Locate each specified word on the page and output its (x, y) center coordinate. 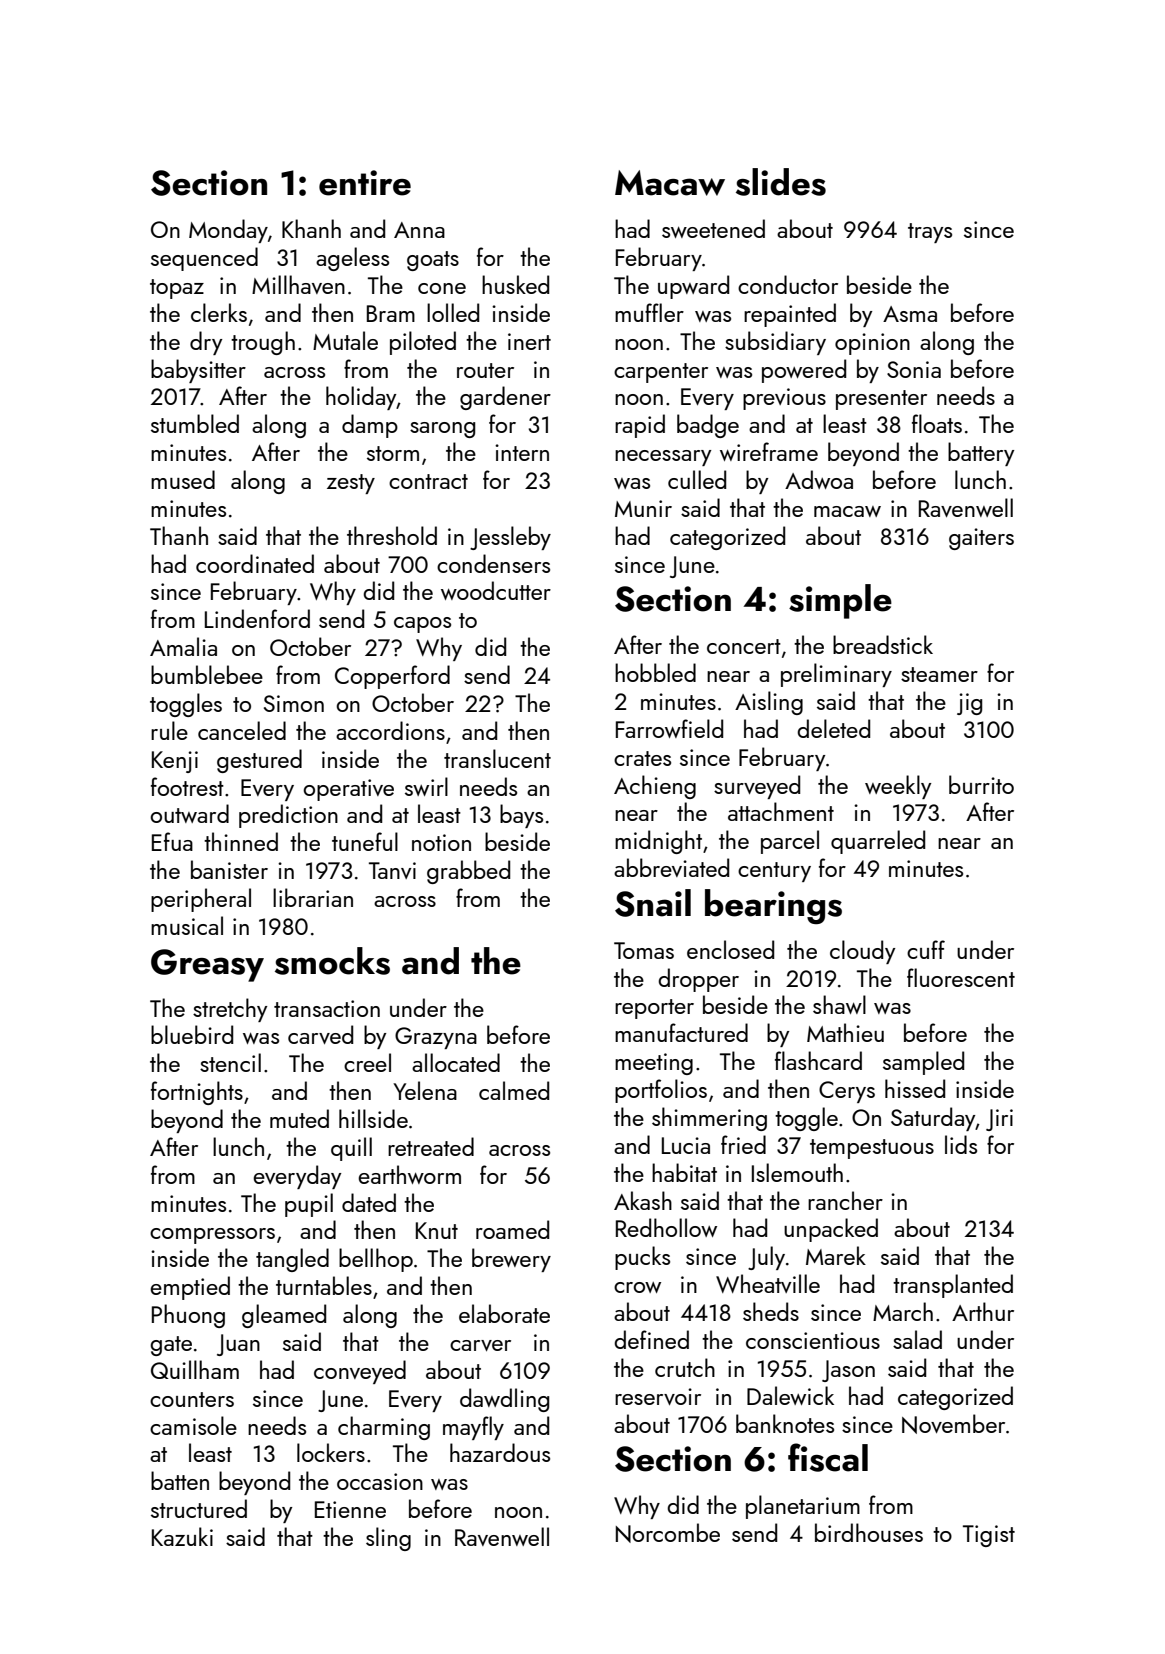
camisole (193, 1425)
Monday (228, 231)
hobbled (655, 672)
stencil (230, 1062)
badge (708, 426)
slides (781, 182)
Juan (238, 1345)
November (953, 1424)
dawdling (504, 1400)
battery (981, 454)
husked (515, 284)
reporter (654, 1009)
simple (840, 601)
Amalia (183, 646)
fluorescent (961, 977)
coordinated (255, 563)
